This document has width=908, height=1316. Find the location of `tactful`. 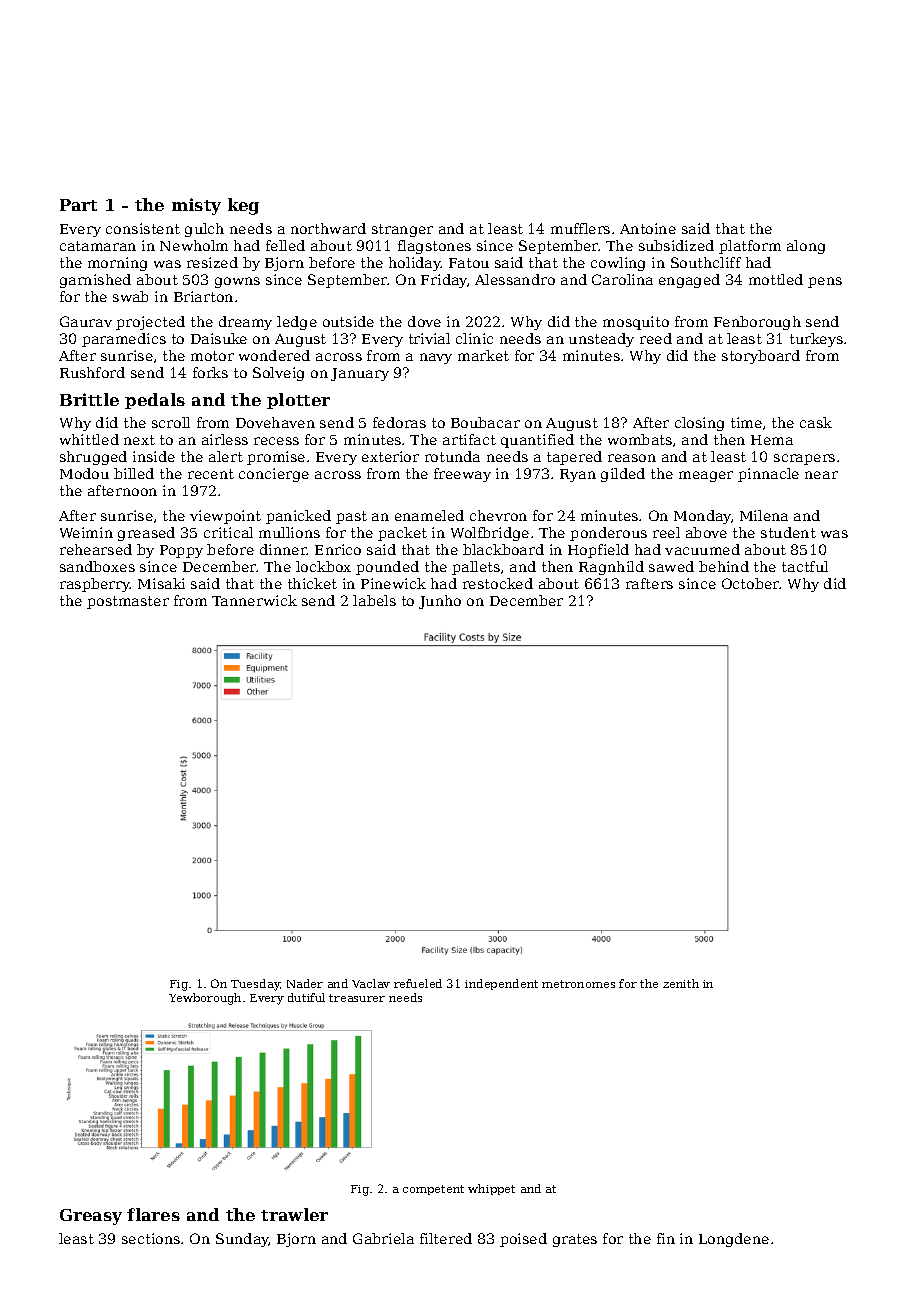

tactful is located at coordinates (805, 566).
